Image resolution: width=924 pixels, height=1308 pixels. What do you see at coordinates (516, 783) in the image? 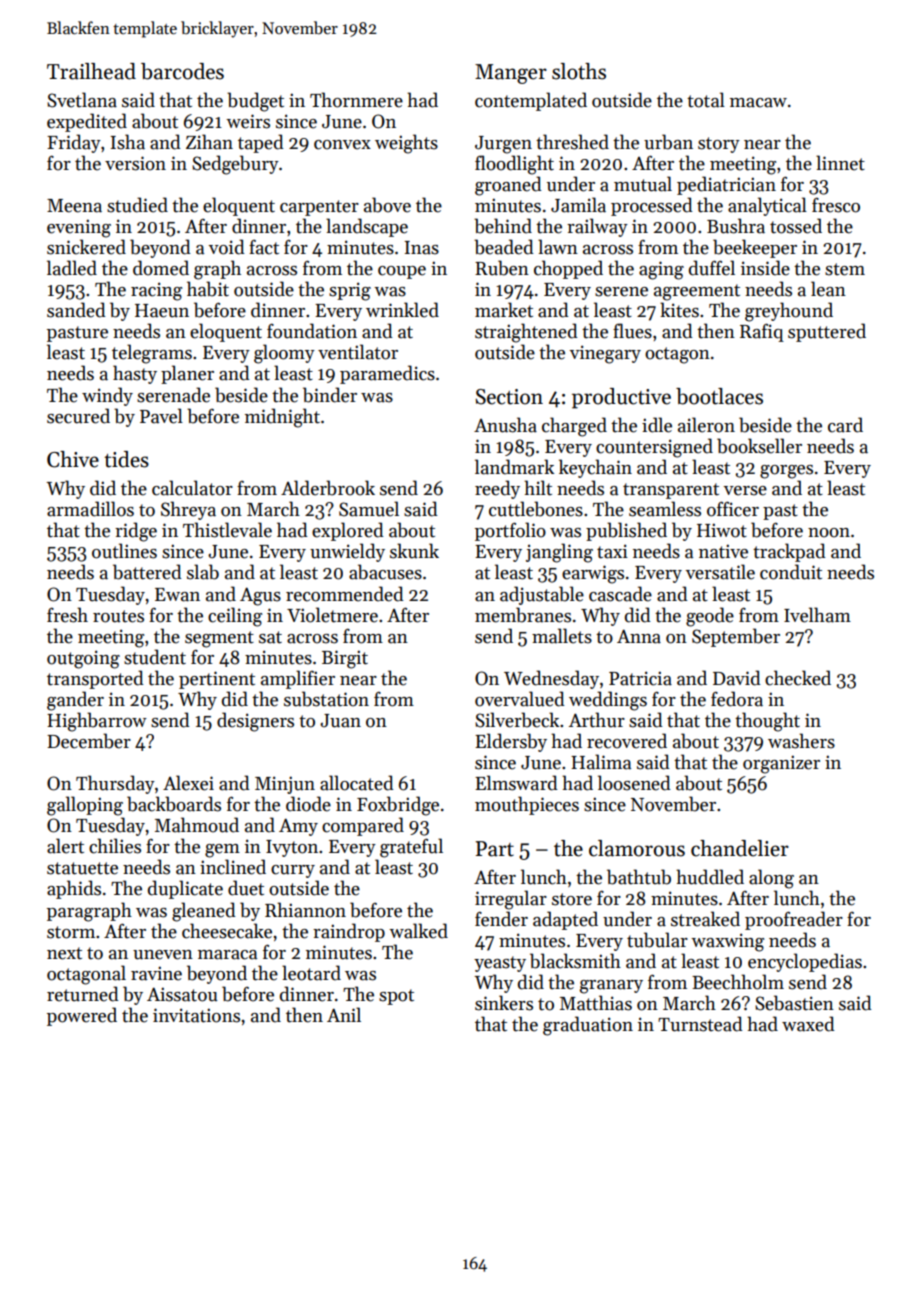
I see `Elmsward` at bounding box center [516, 783].
